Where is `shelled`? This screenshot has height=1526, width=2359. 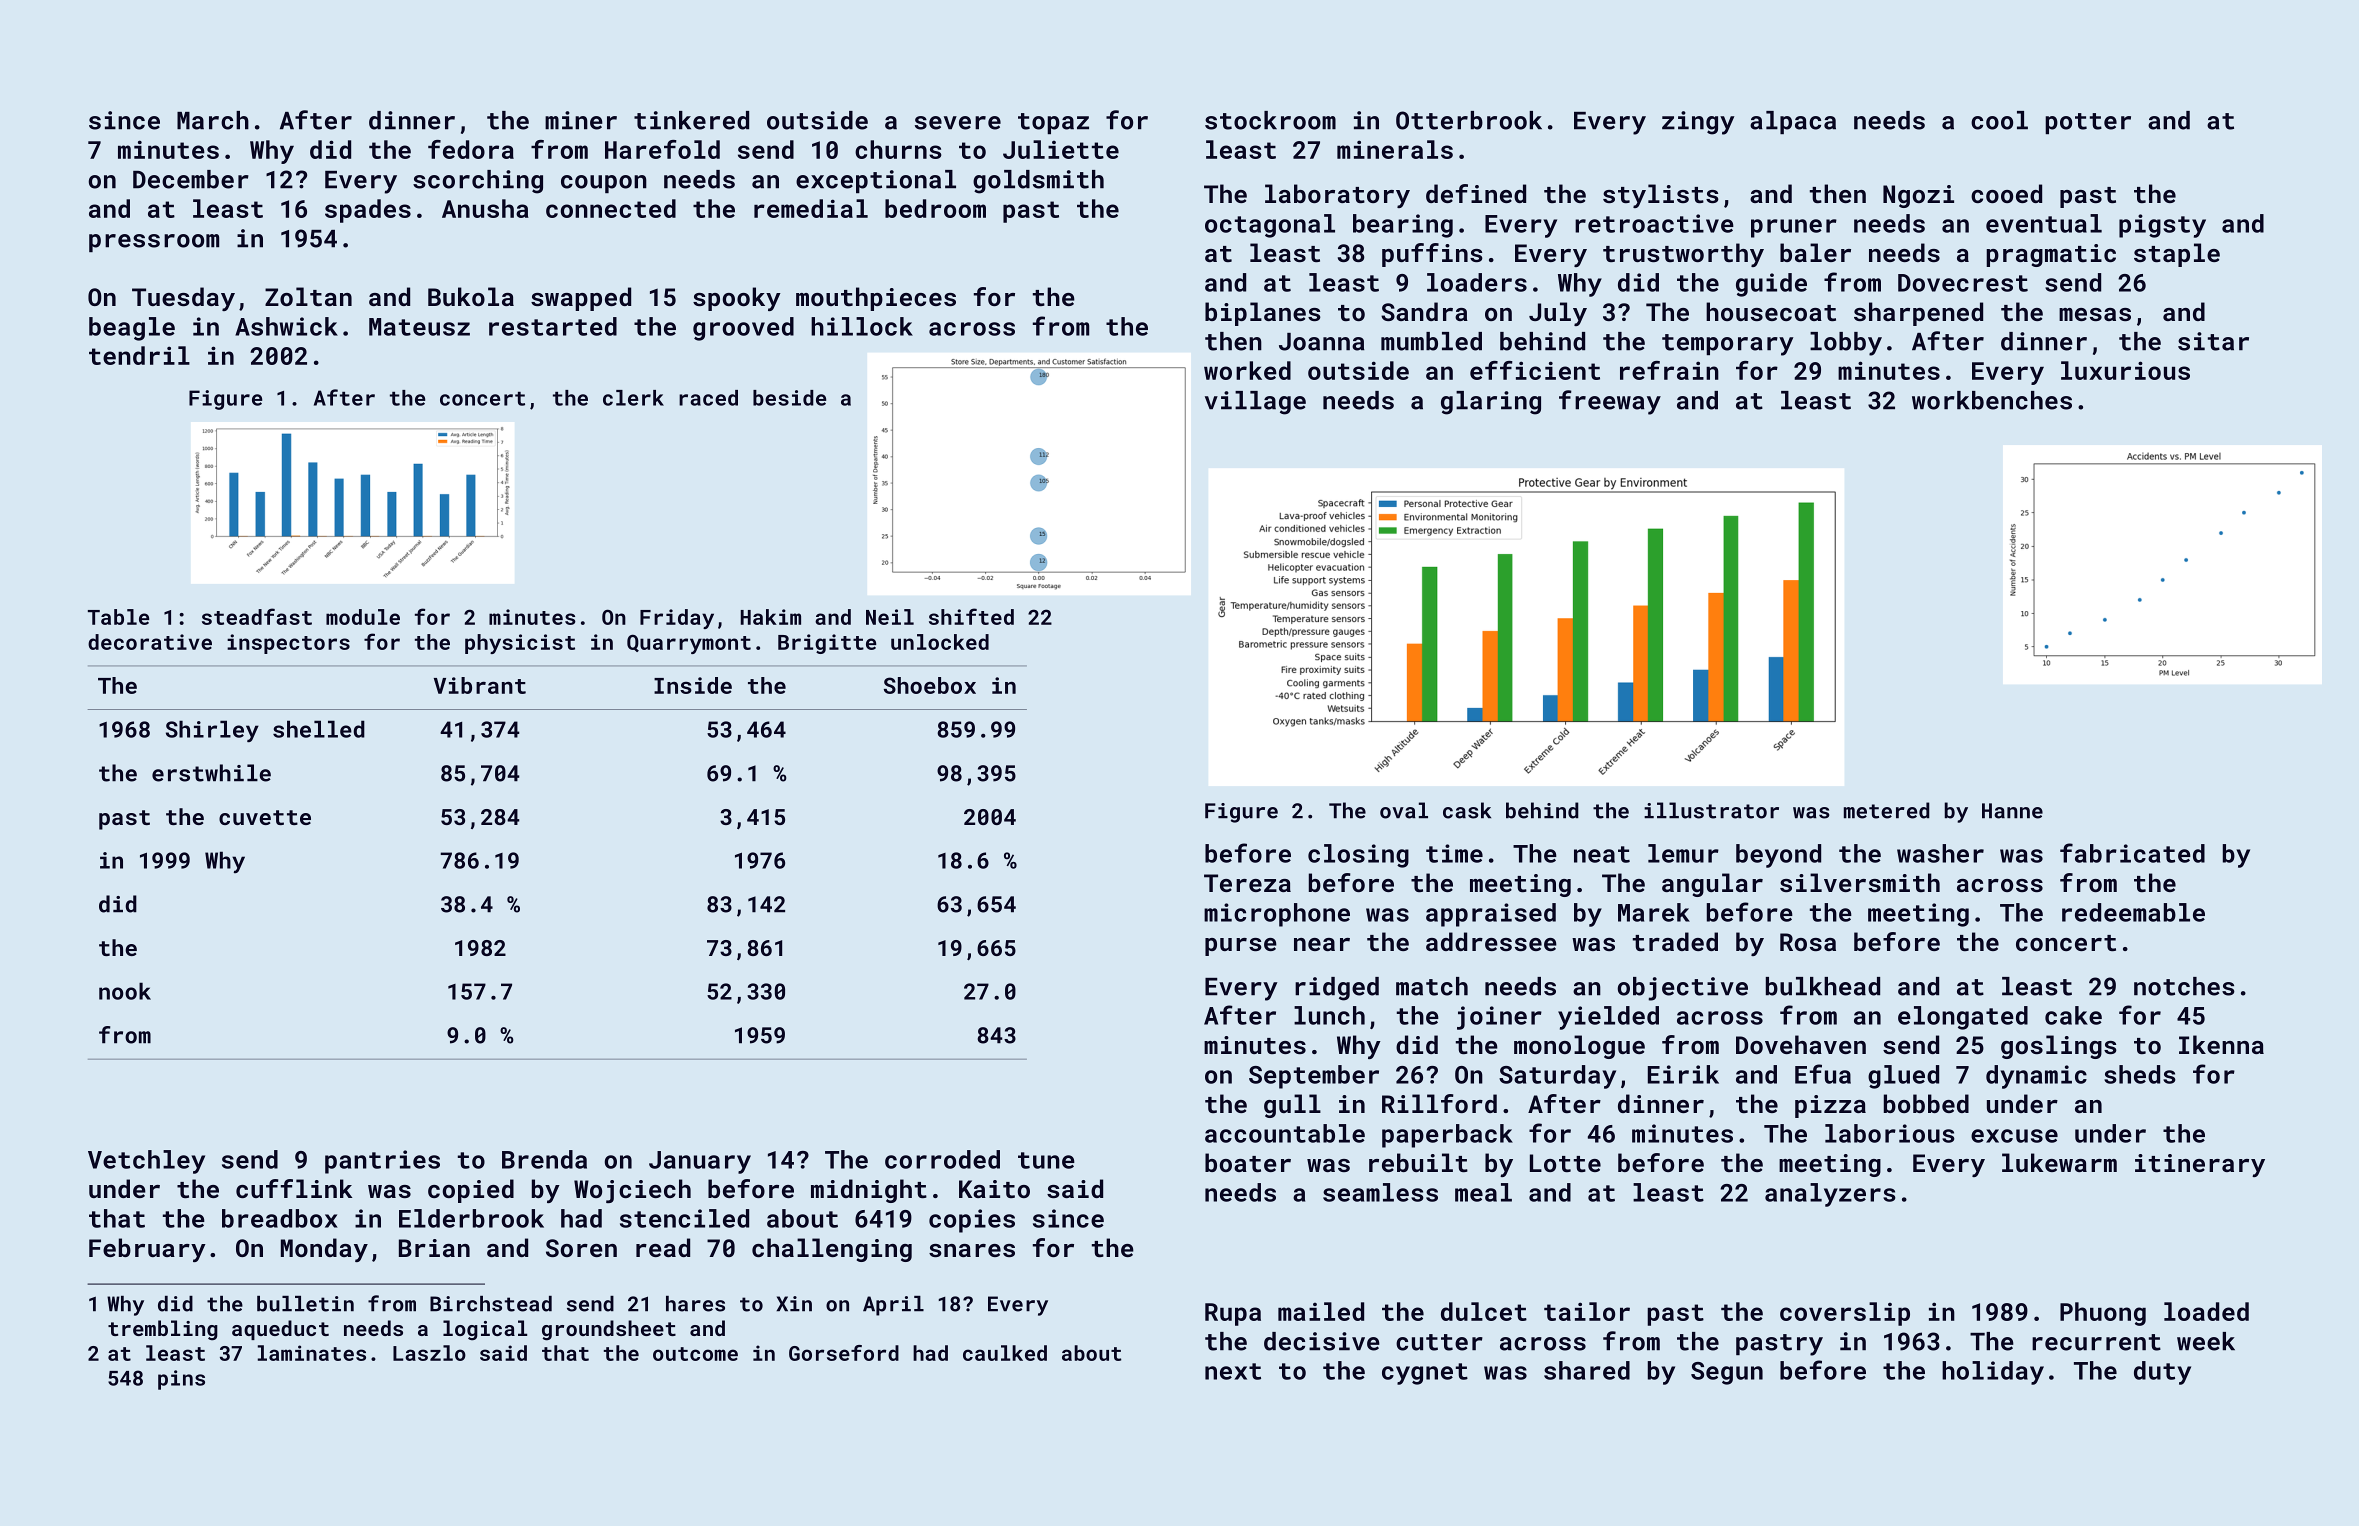 shelled is located at coordinates (319, 729).
